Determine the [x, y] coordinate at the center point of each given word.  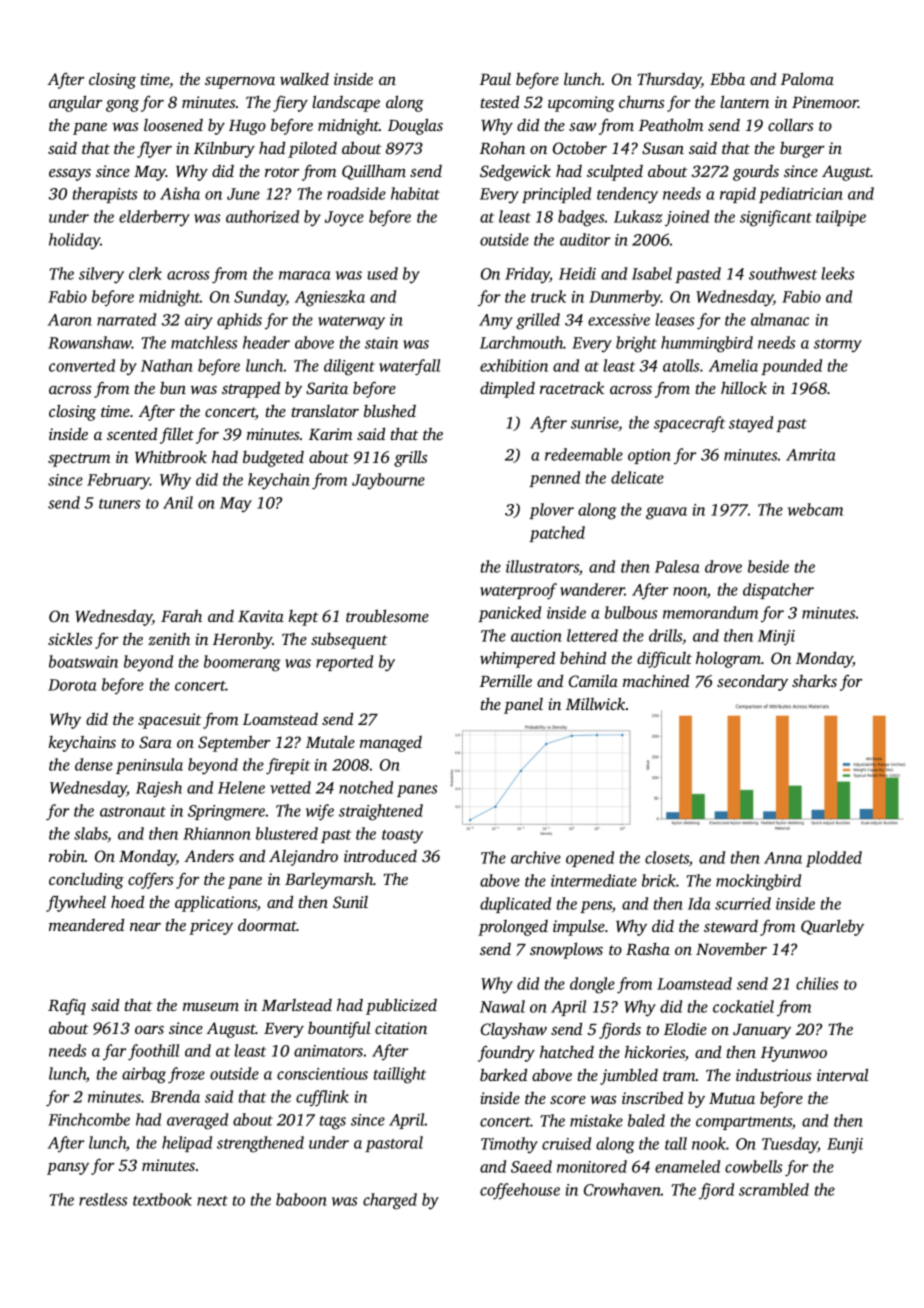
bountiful [339, 1029]
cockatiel [743, 1006]
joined [687, 218]
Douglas [415, 126]
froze [186, 1075]
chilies [817, 983]
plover [551, 511]
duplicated [515, 905]
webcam [815, 509]
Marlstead [297, 1005]
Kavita [261, 616]
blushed [390, 410]
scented [132, 433]
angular [75, 103]
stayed [751, 424]
